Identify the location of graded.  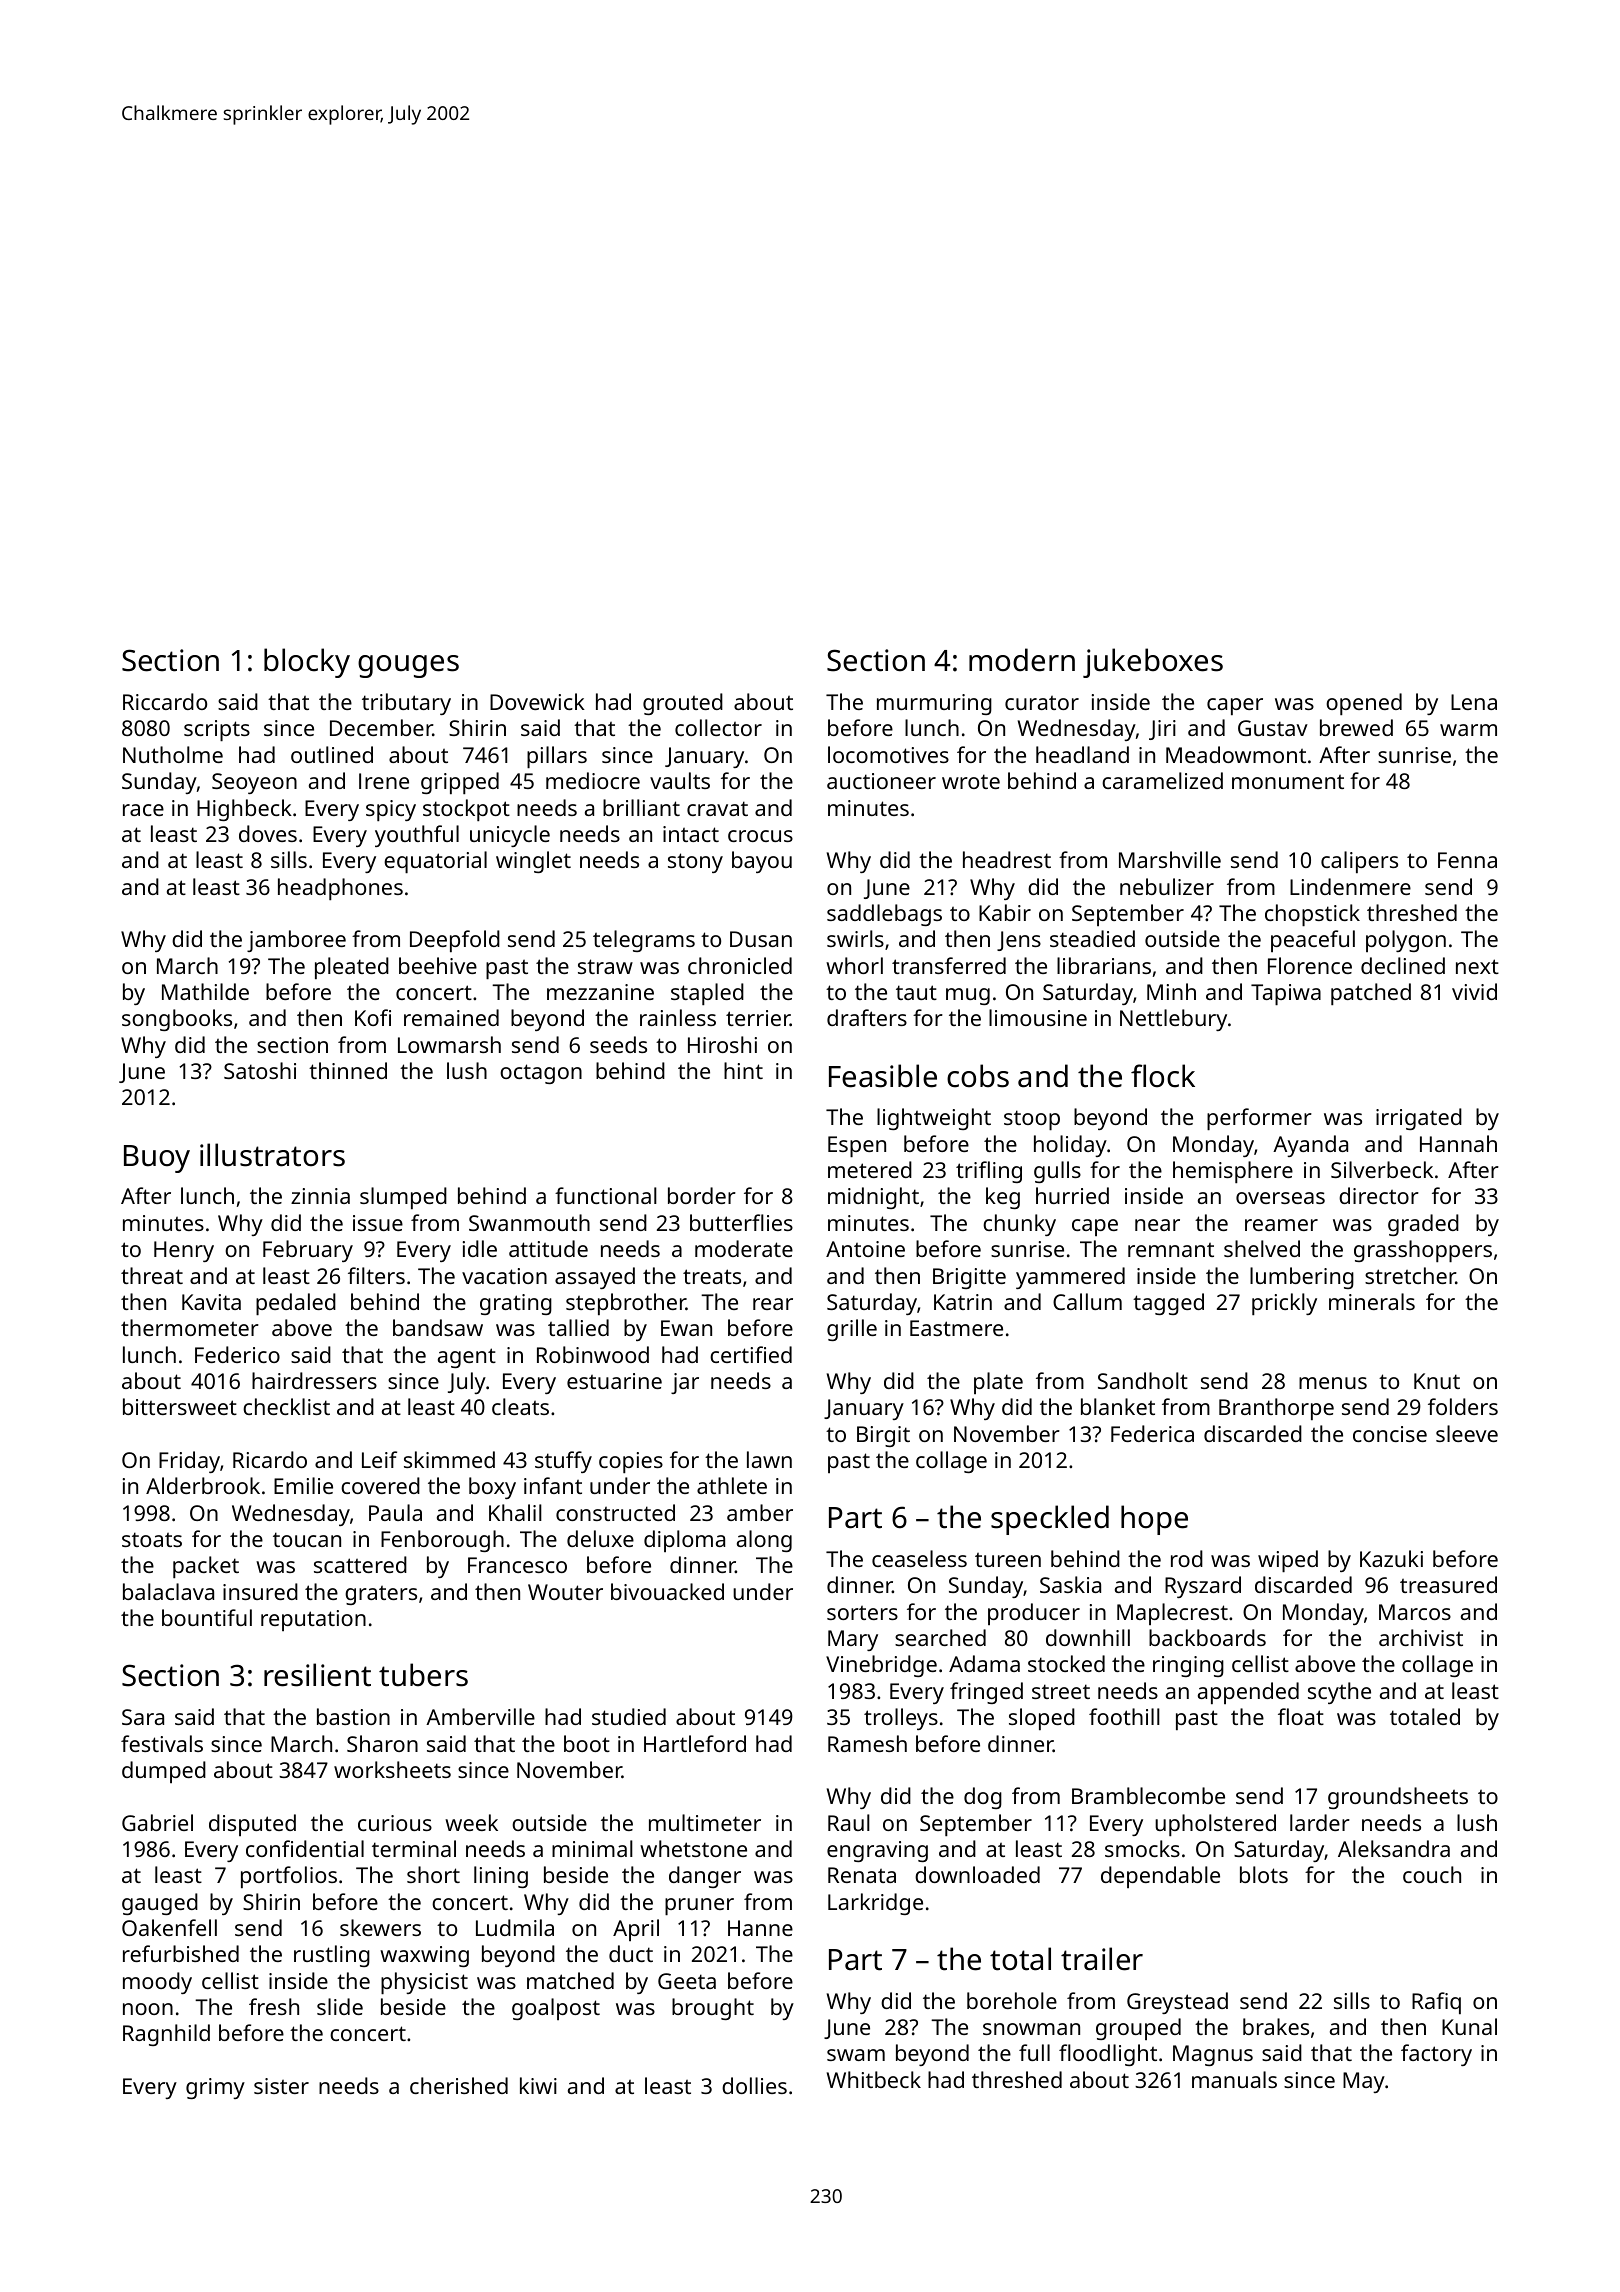
(1423, 1225).
